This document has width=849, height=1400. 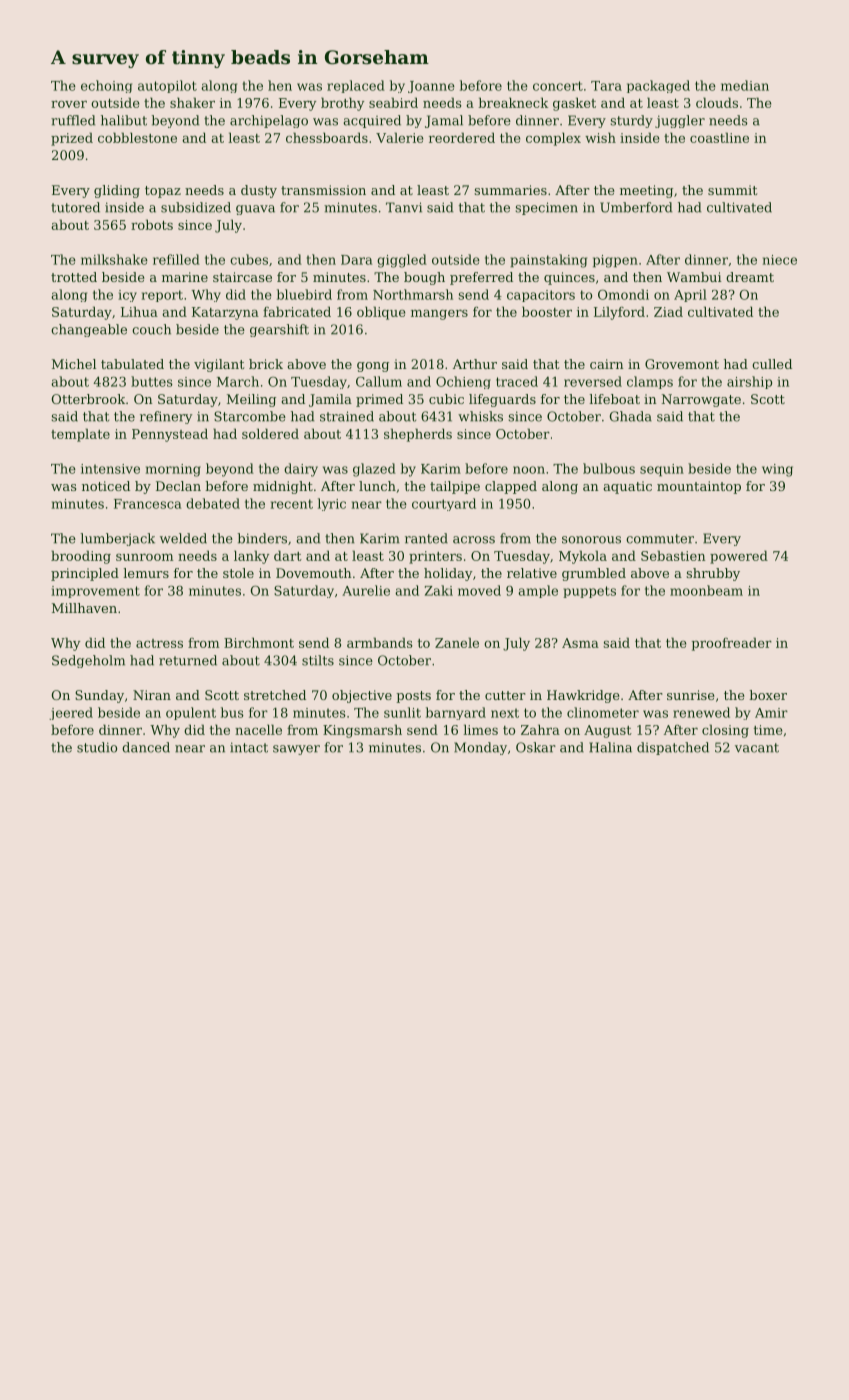 What do you see at coordinates (444, 121) in the document?
I see `Jamal` at bounding box center [444, 121].
